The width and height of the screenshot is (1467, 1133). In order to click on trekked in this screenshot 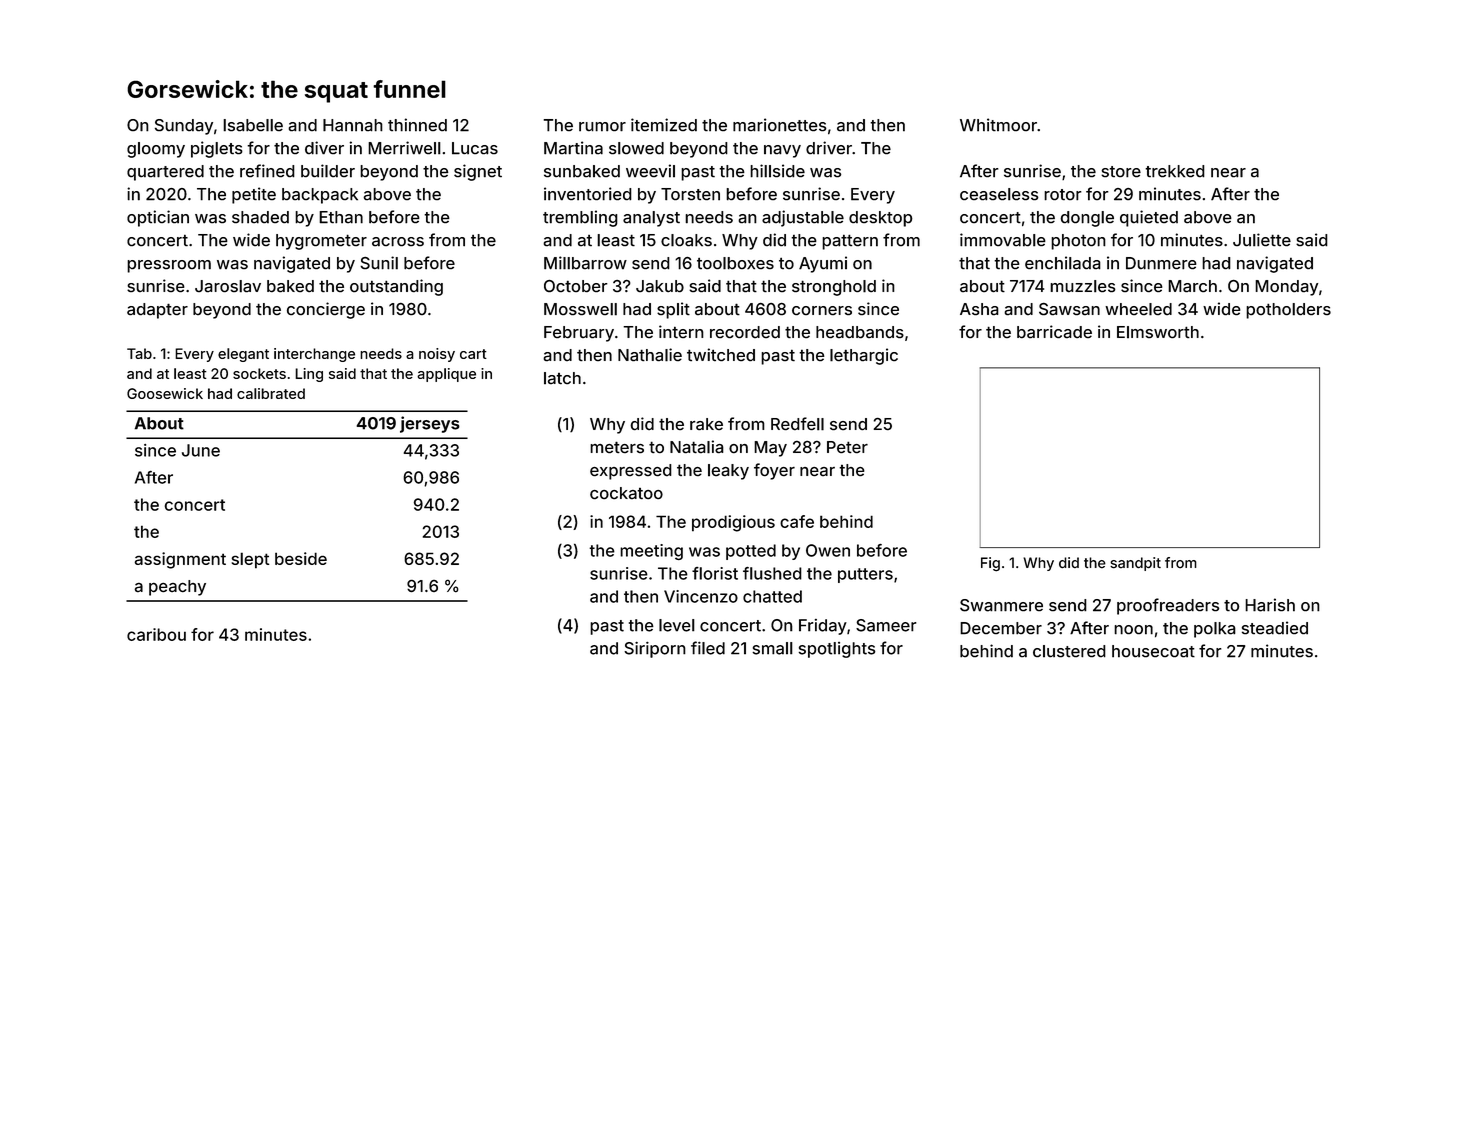, I will do `click(1175, 171)`.
